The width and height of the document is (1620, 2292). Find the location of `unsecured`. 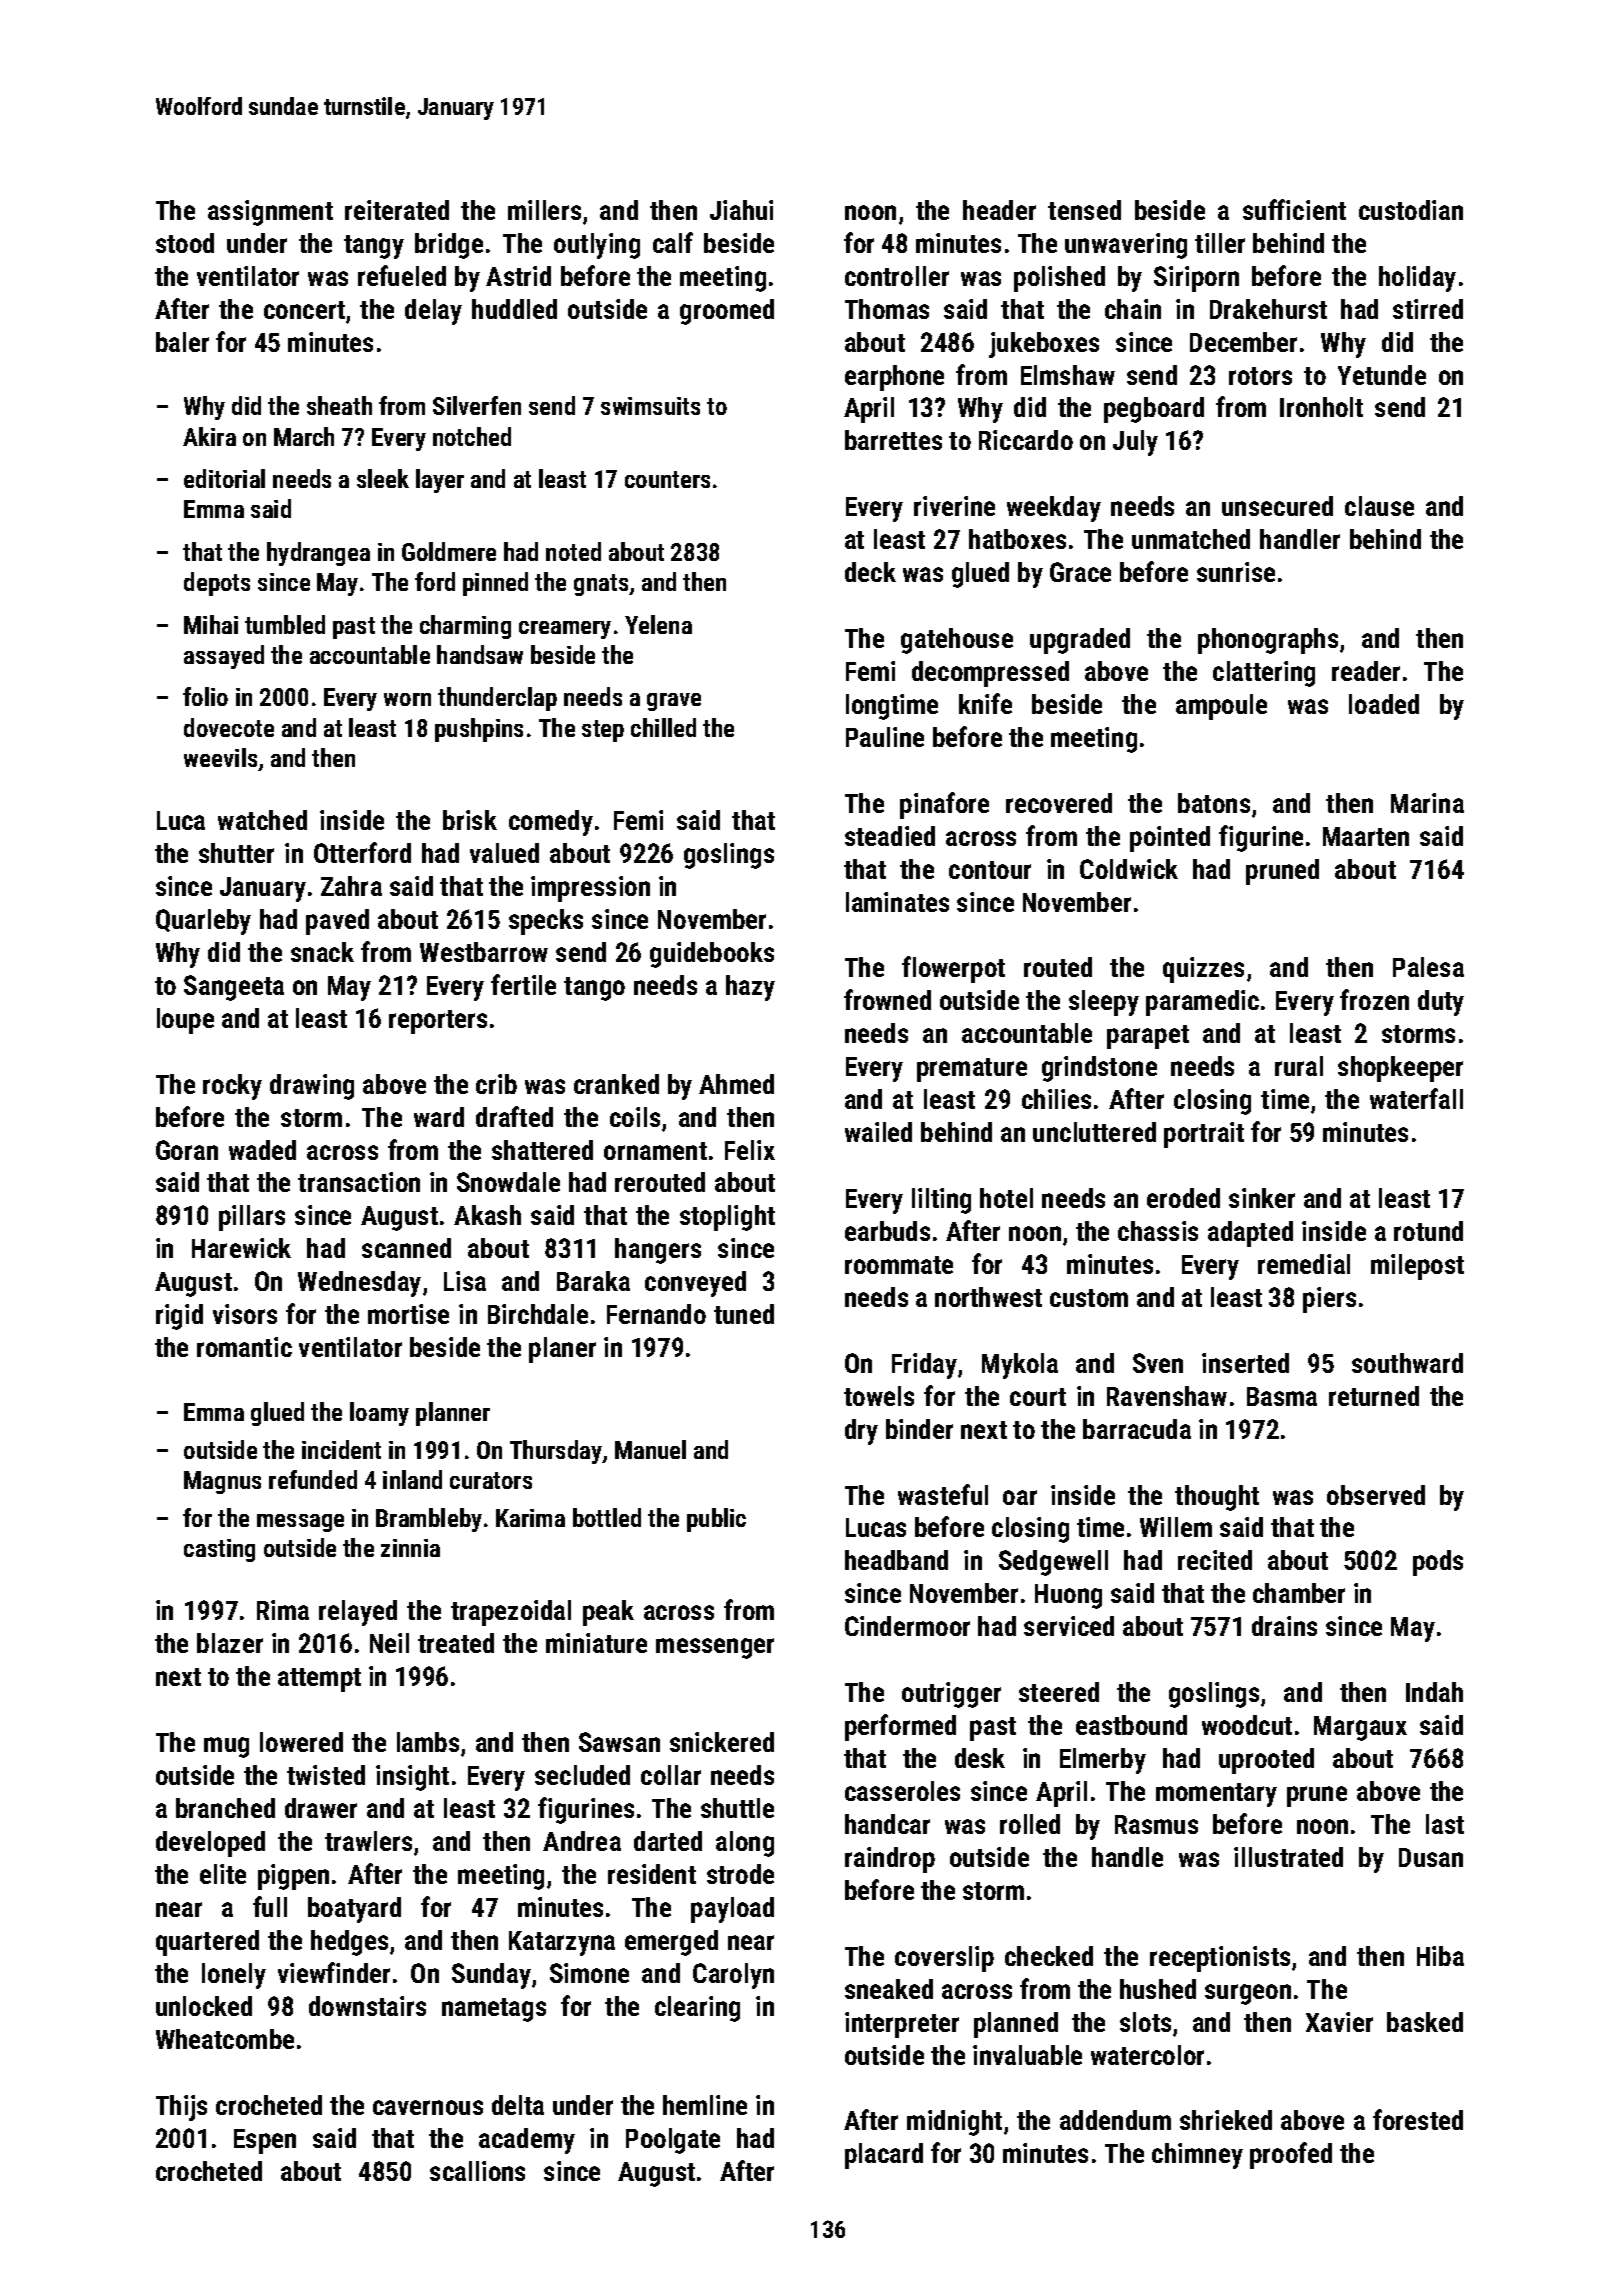

unsecured is located at coordinates (1277, 506).
